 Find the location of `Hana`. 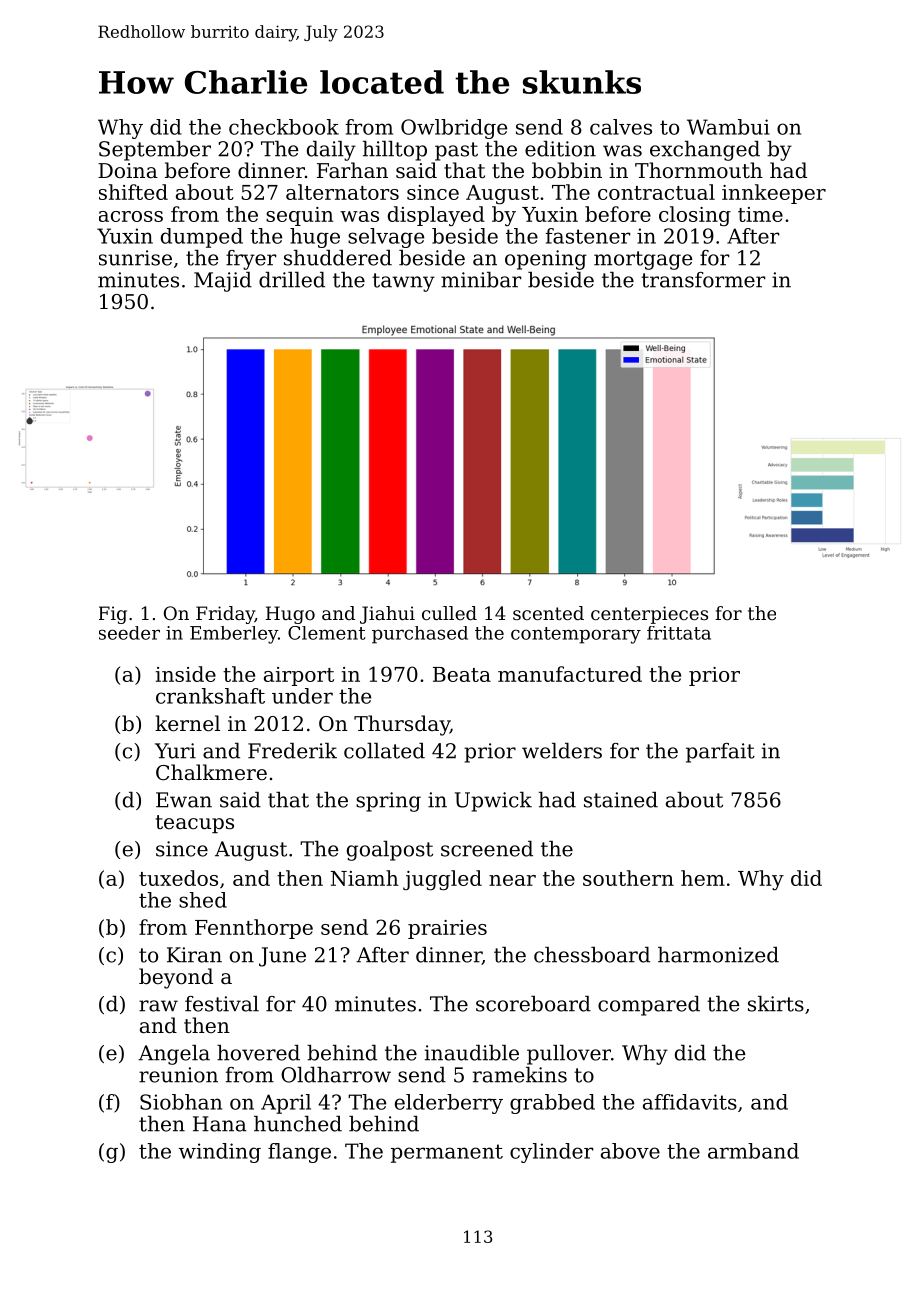

Hana is located at coordinates (220, 1124).
